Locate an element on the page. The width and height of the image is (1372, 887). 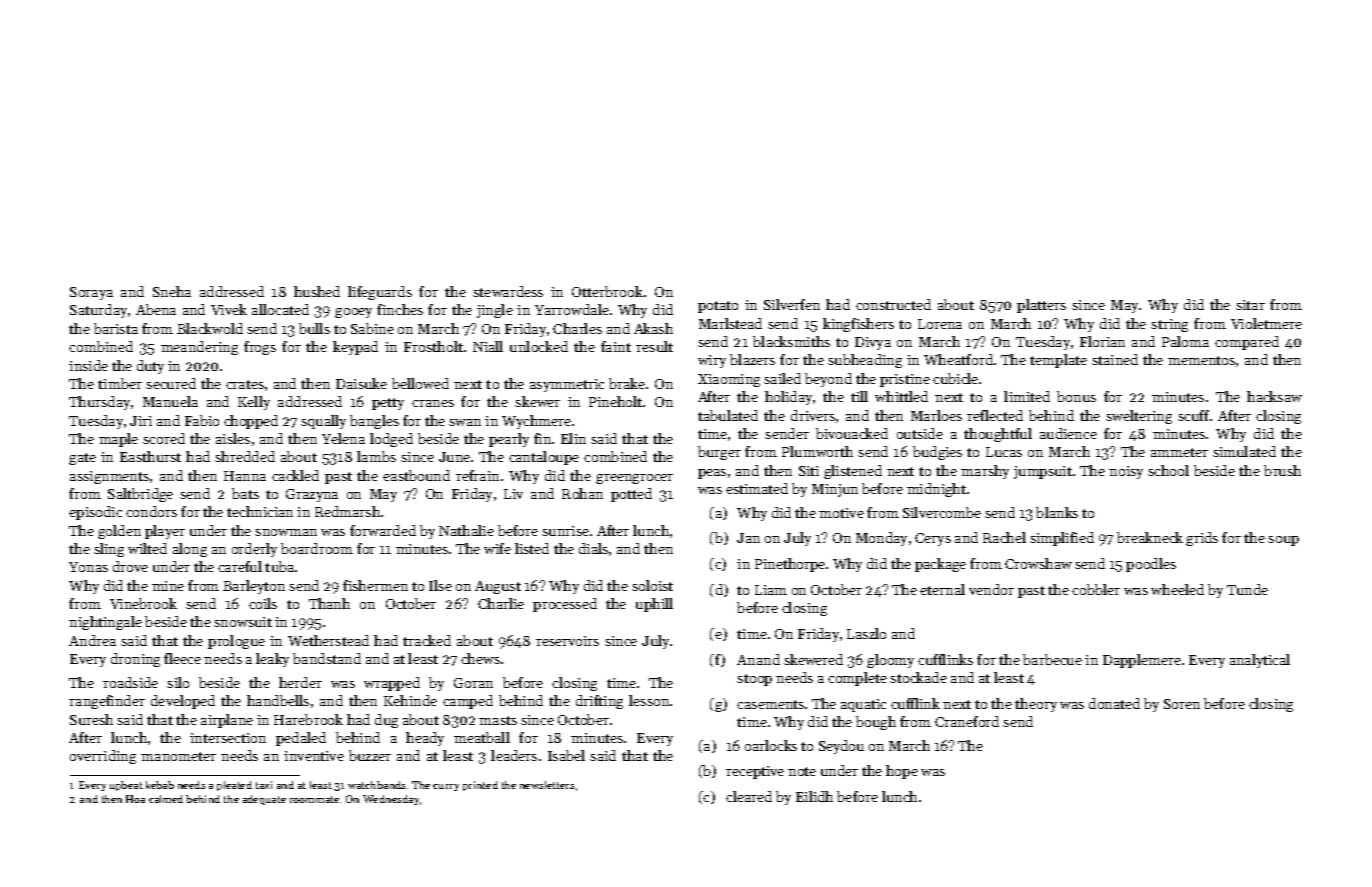
poodles is located at coordinates (1151, 565).
